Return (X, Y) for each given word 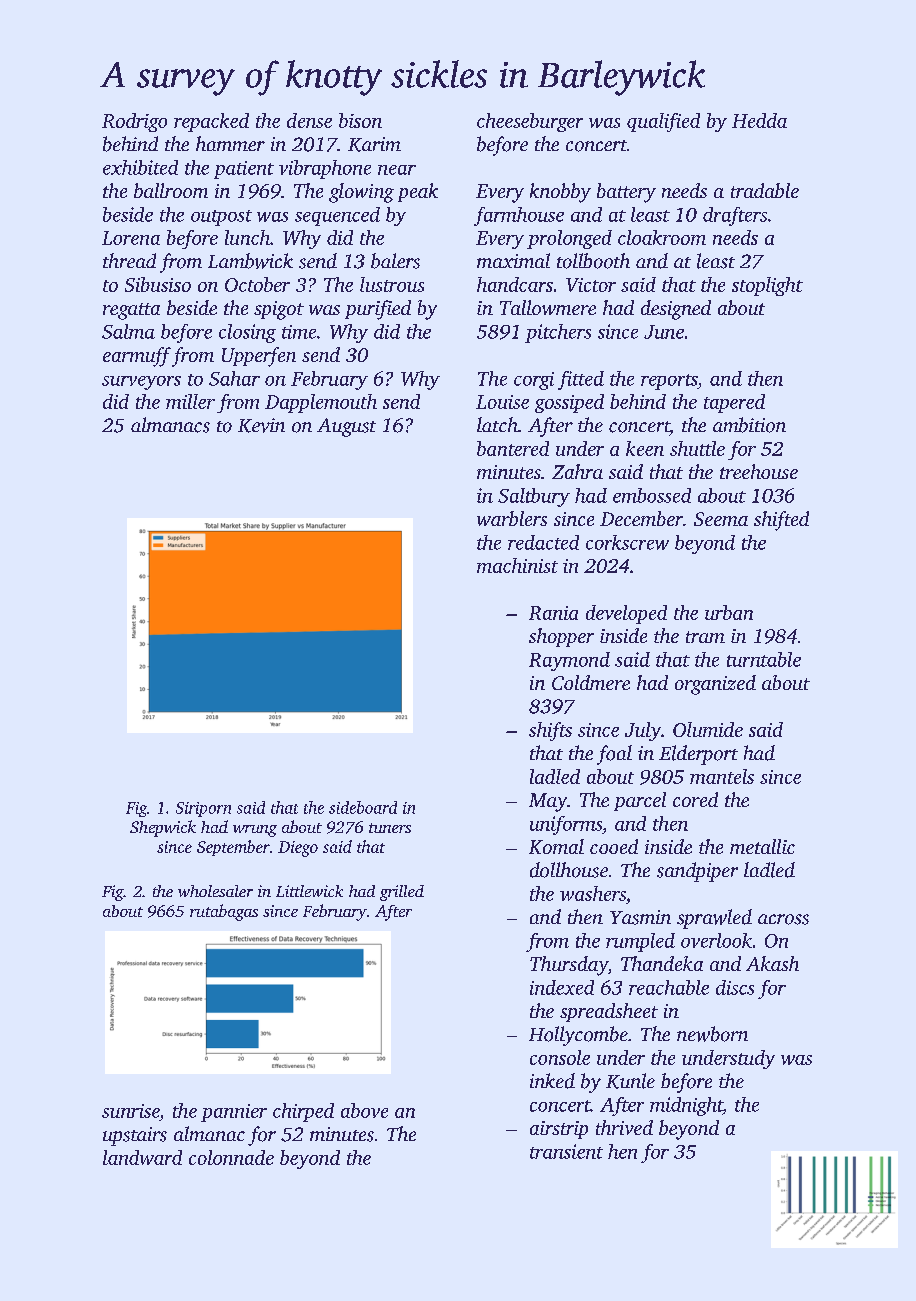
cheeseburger (530, 122)
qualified (663, 122)
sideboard (363, 807)
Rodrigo (134, 122)
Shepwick (163, 828)
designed (676, 310)
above (364, 1110)
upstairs (135, 1136)
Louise (502, 402)
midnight (686, 1106)
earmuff (137, 357)
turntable (764, 659)
